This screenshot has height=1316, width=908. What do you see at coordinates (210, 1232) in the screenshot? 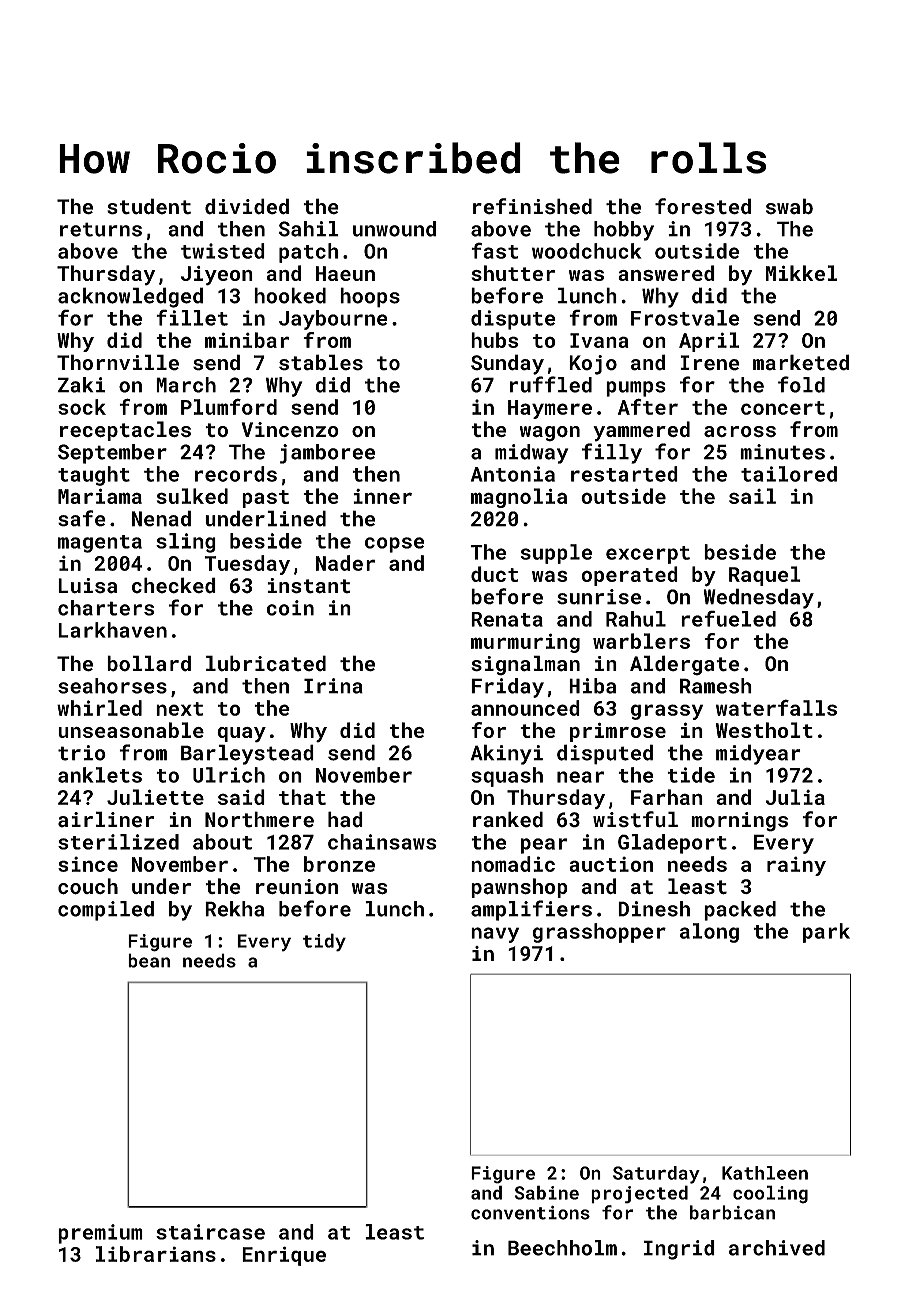
I see `staircase` at bounding box center [210, 1232].
